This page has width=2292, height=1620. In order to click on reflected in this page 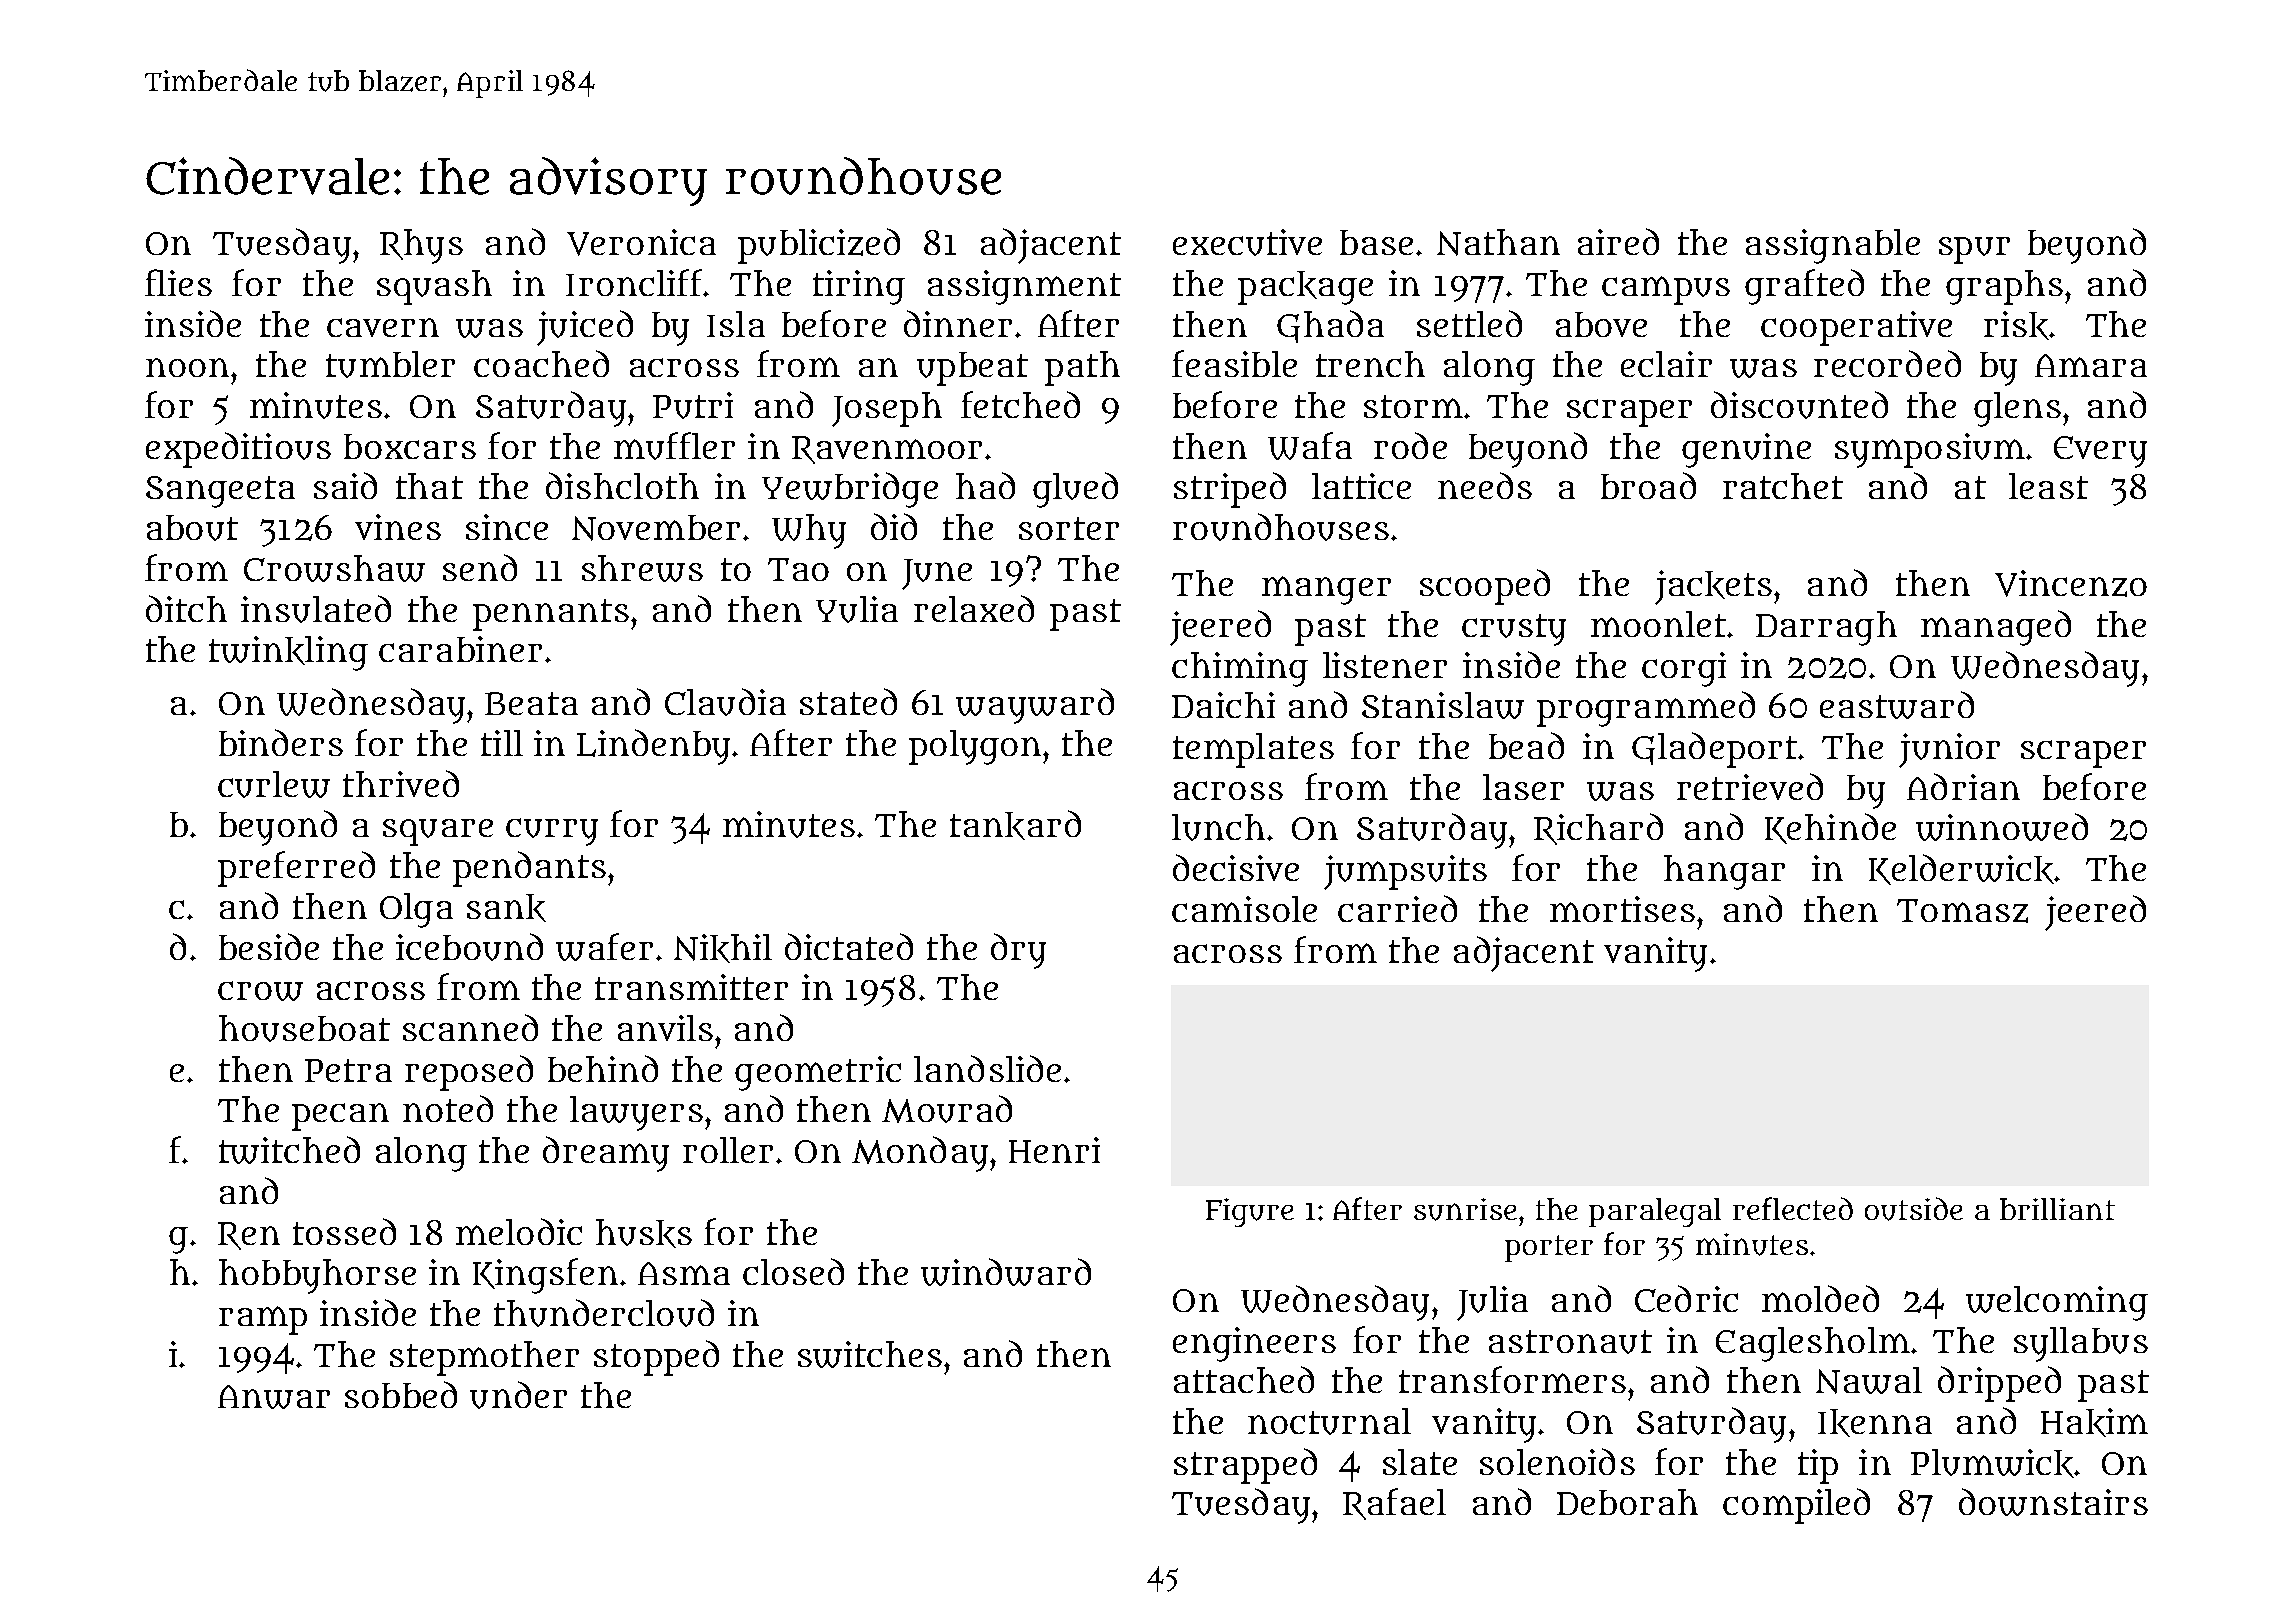, I will do `click(1793, 1208)`.
